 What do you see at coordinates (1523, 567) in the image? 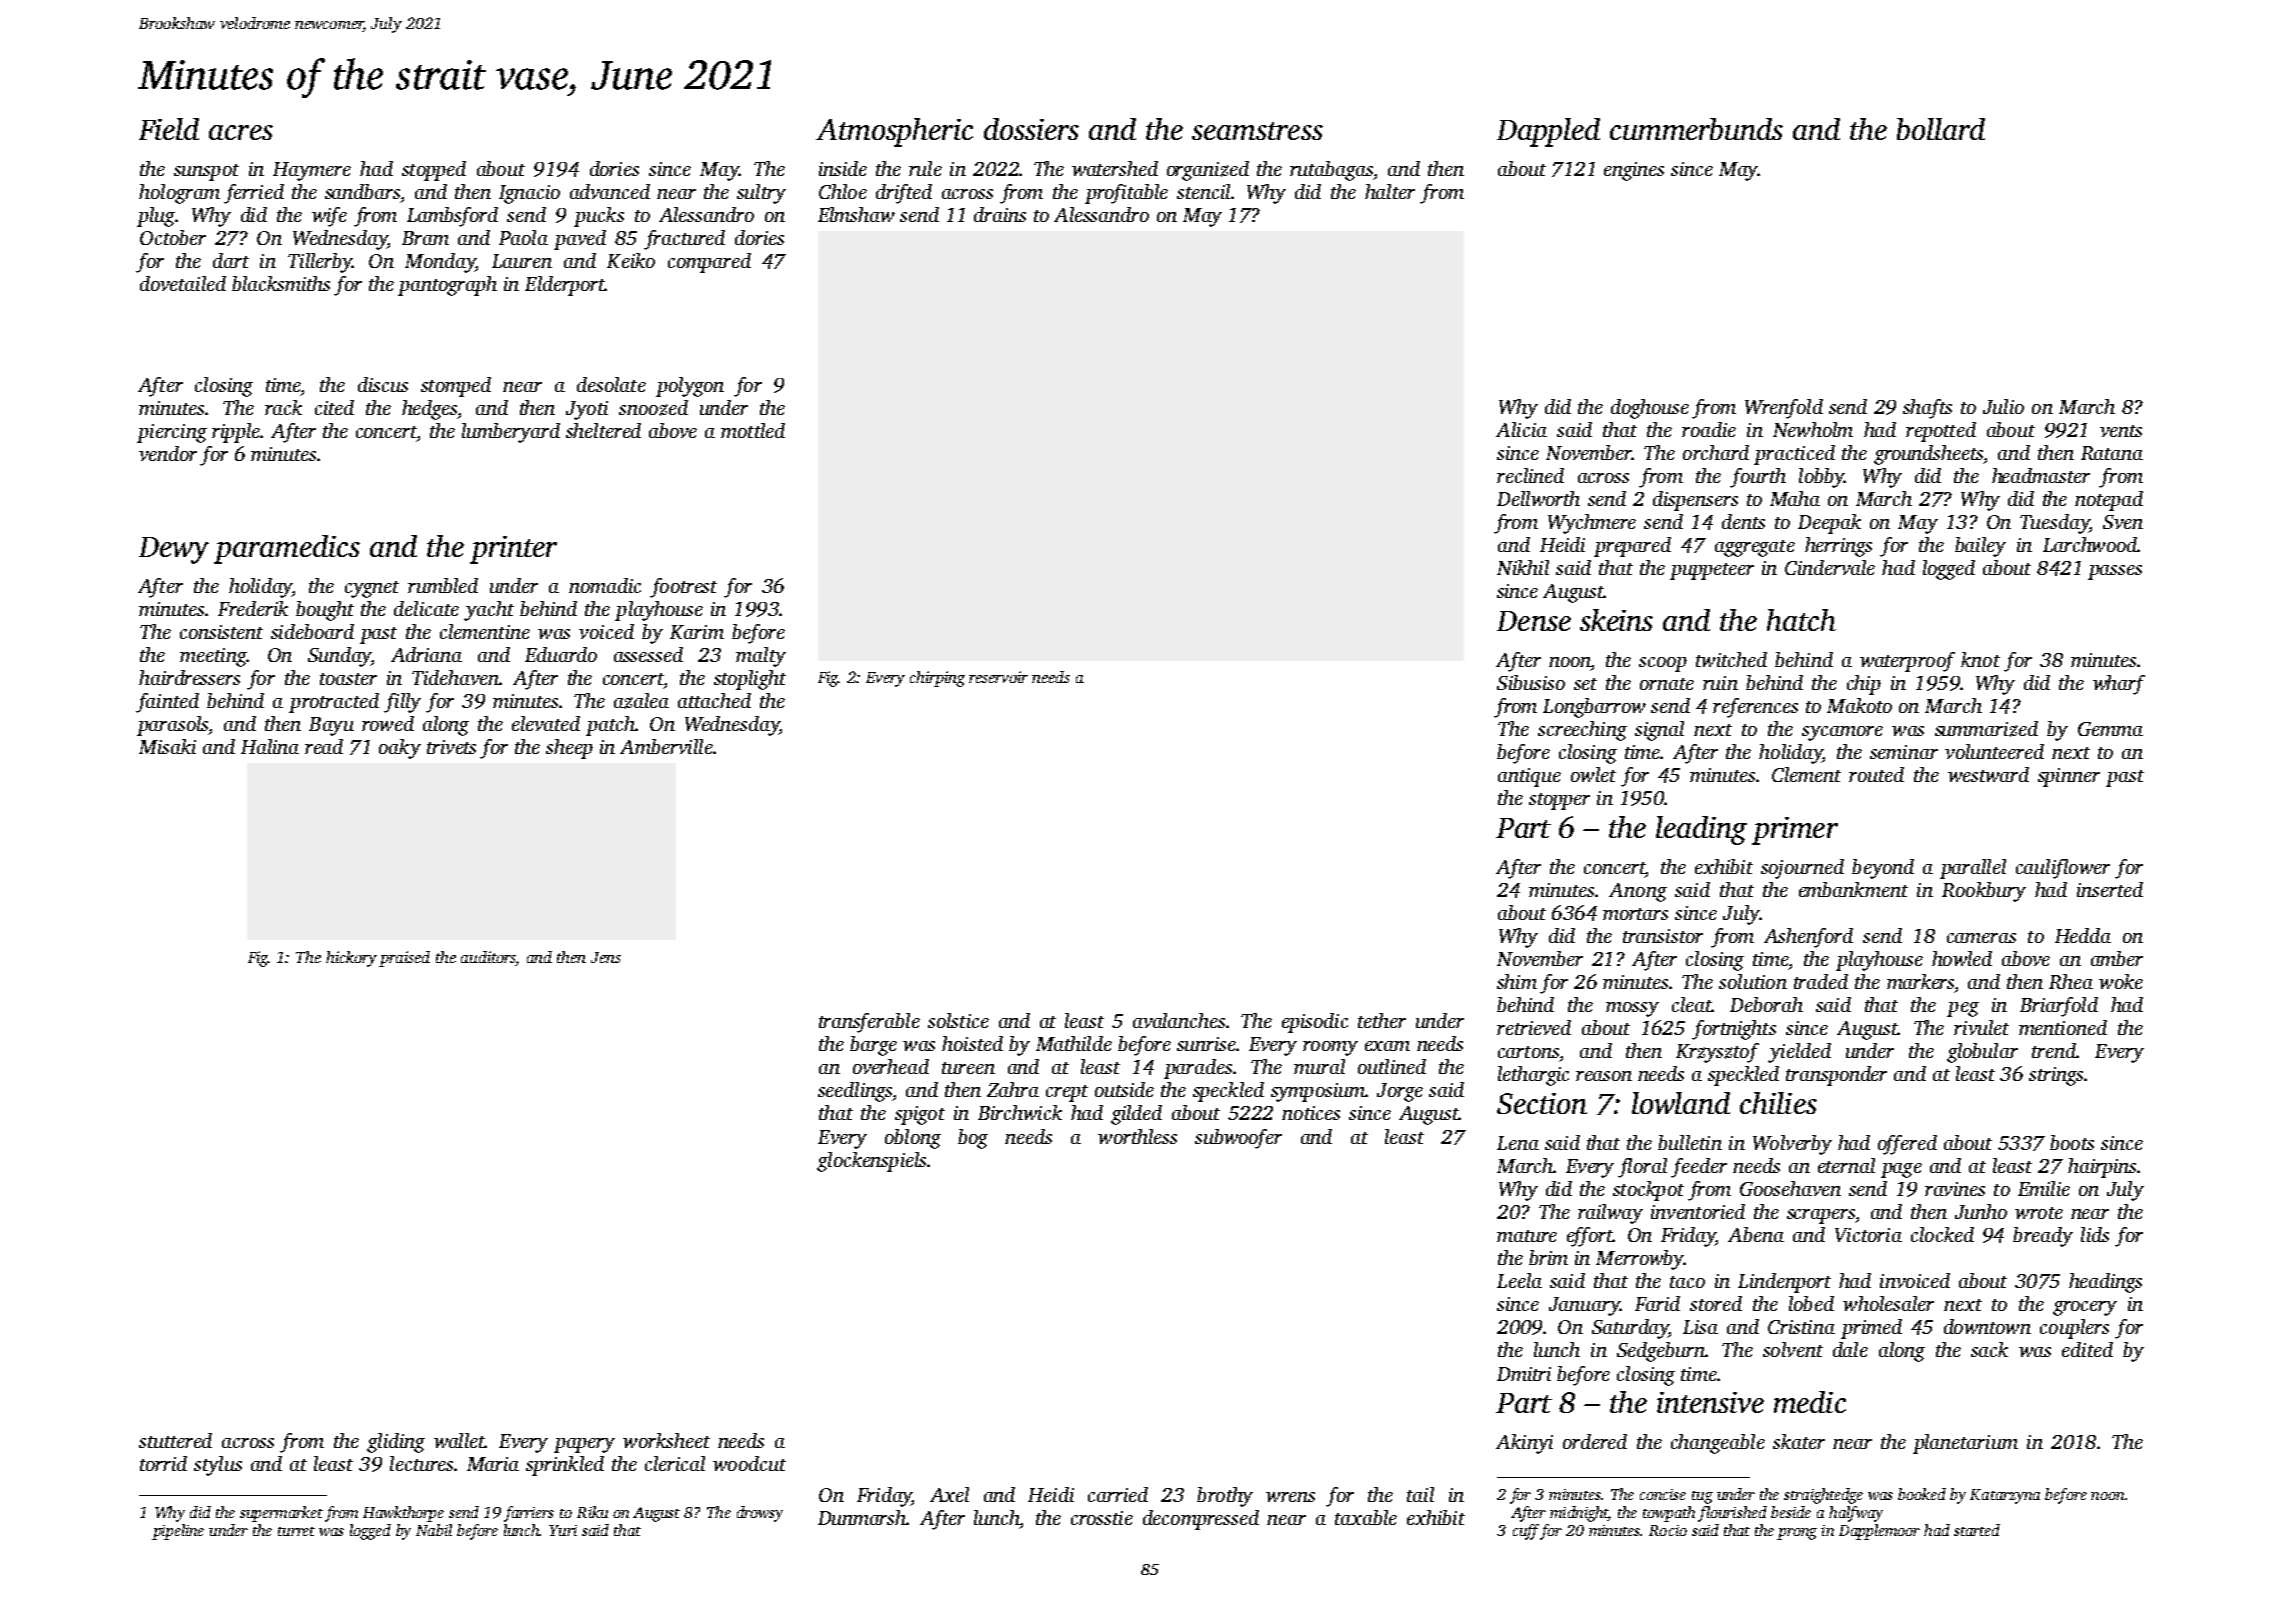
I see `Nikhil` at bounding box center [1523, 567].
